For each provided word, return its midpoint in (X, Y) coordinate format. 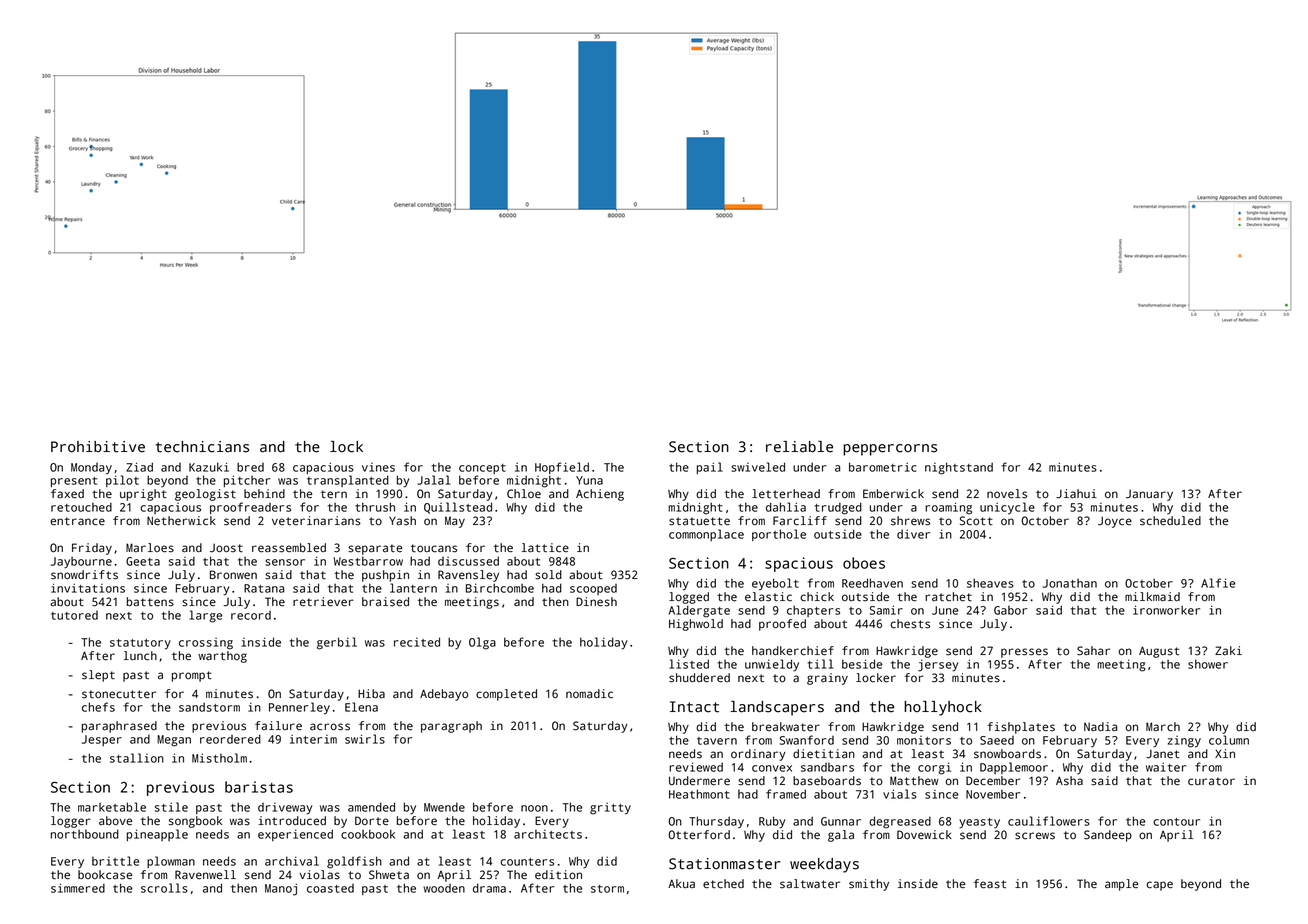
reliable (799, 447)
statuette (699, 521)
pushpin (385, 576)
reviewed (696, 767)
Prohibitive (98, 447)
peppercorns (890, 450)
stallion (137, 758)
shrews (910, 521)
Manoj (281, 889)
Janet (1162, 754)
